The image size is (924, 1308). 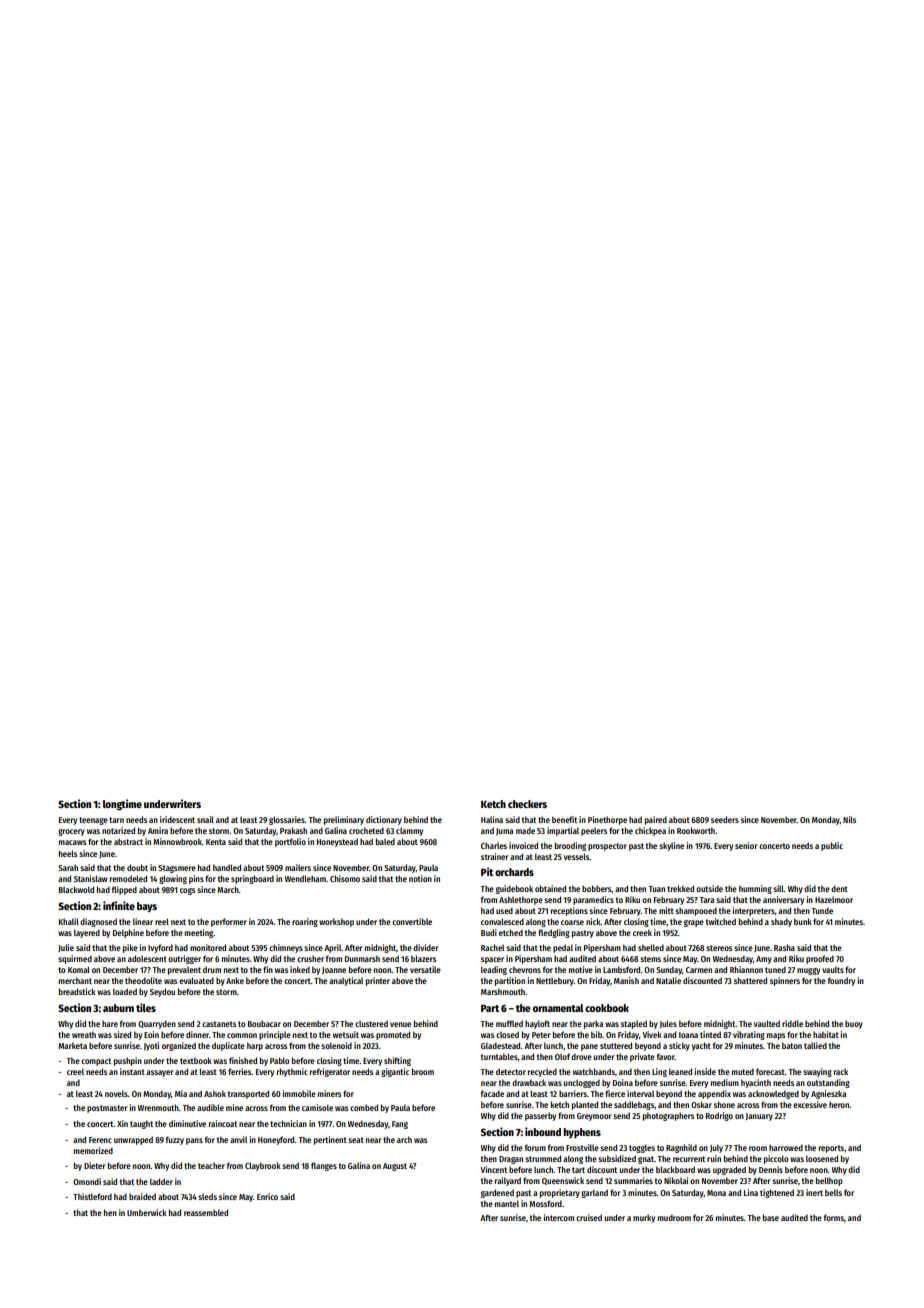 I want to click on wreath, so click(x=84, y=1034).
